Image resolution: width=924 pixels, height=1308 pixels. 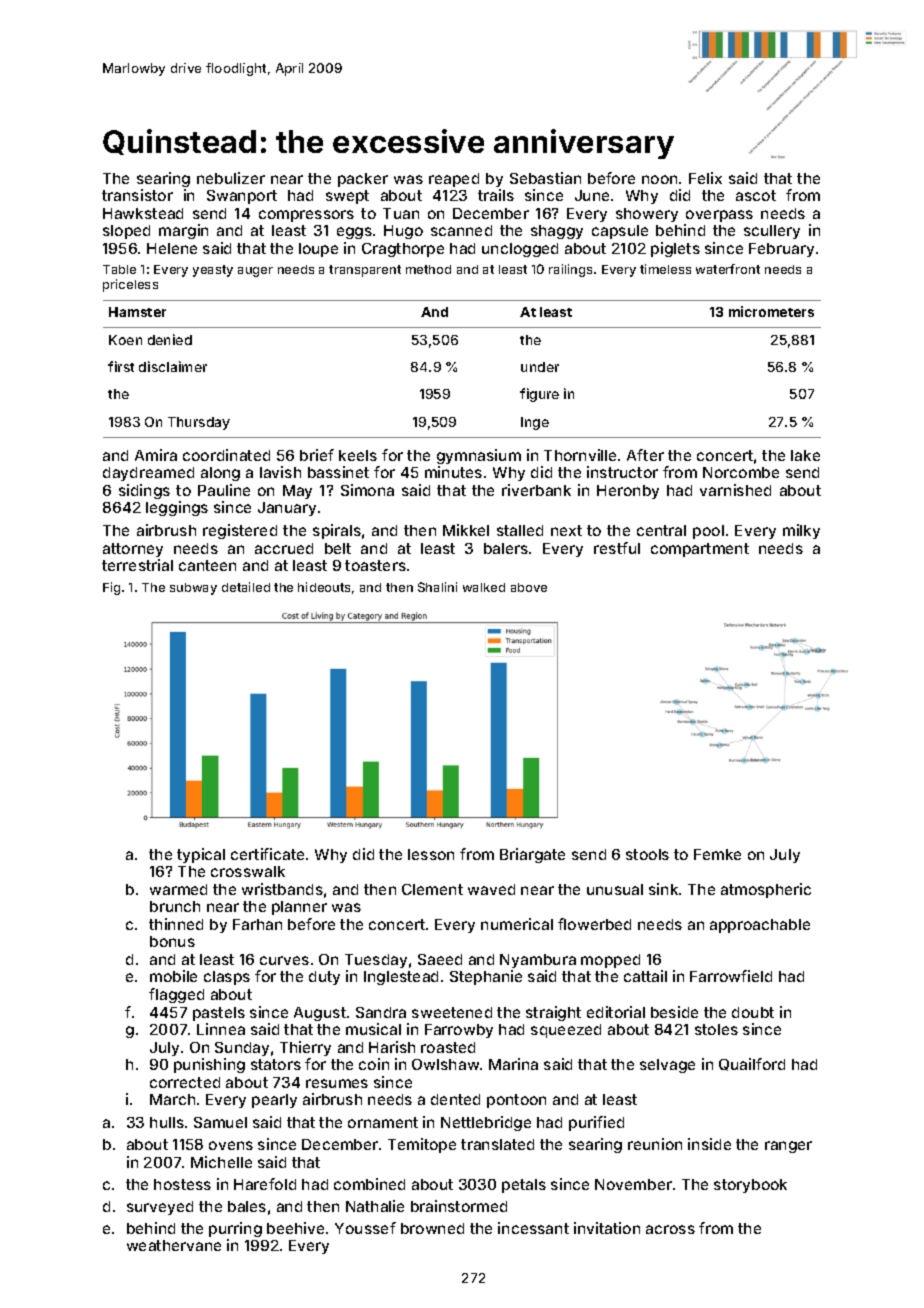 I want to click on Koen, so click(x=125, y=340).
